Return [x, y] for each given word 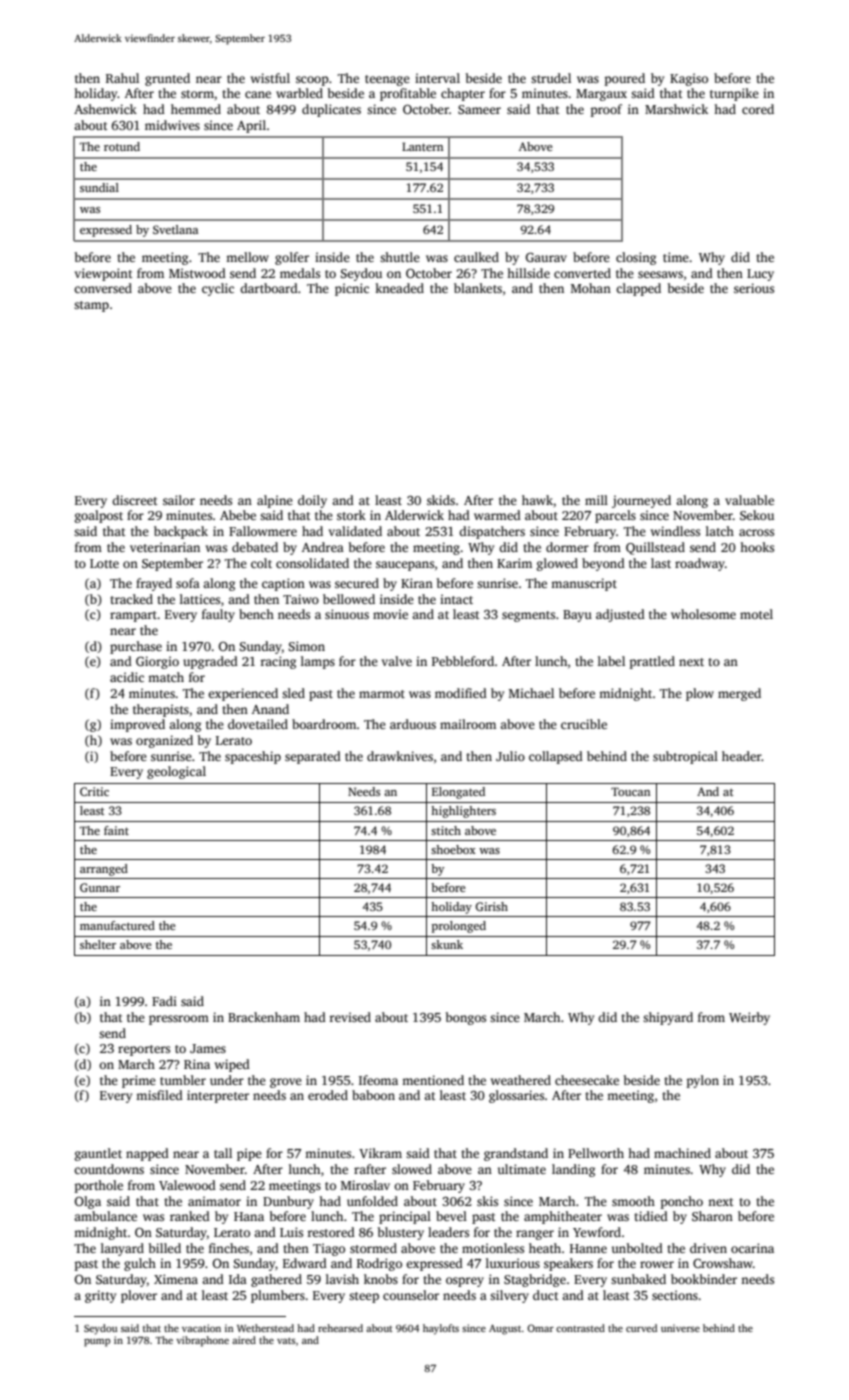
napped [147, 1154]
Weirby [749, 1018]
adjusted [620, 615]
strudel [551, 78]
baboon [373, 1095]
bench [256, 614]
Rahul [122, 78]
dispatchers [492, 532]
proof [606, 110]
